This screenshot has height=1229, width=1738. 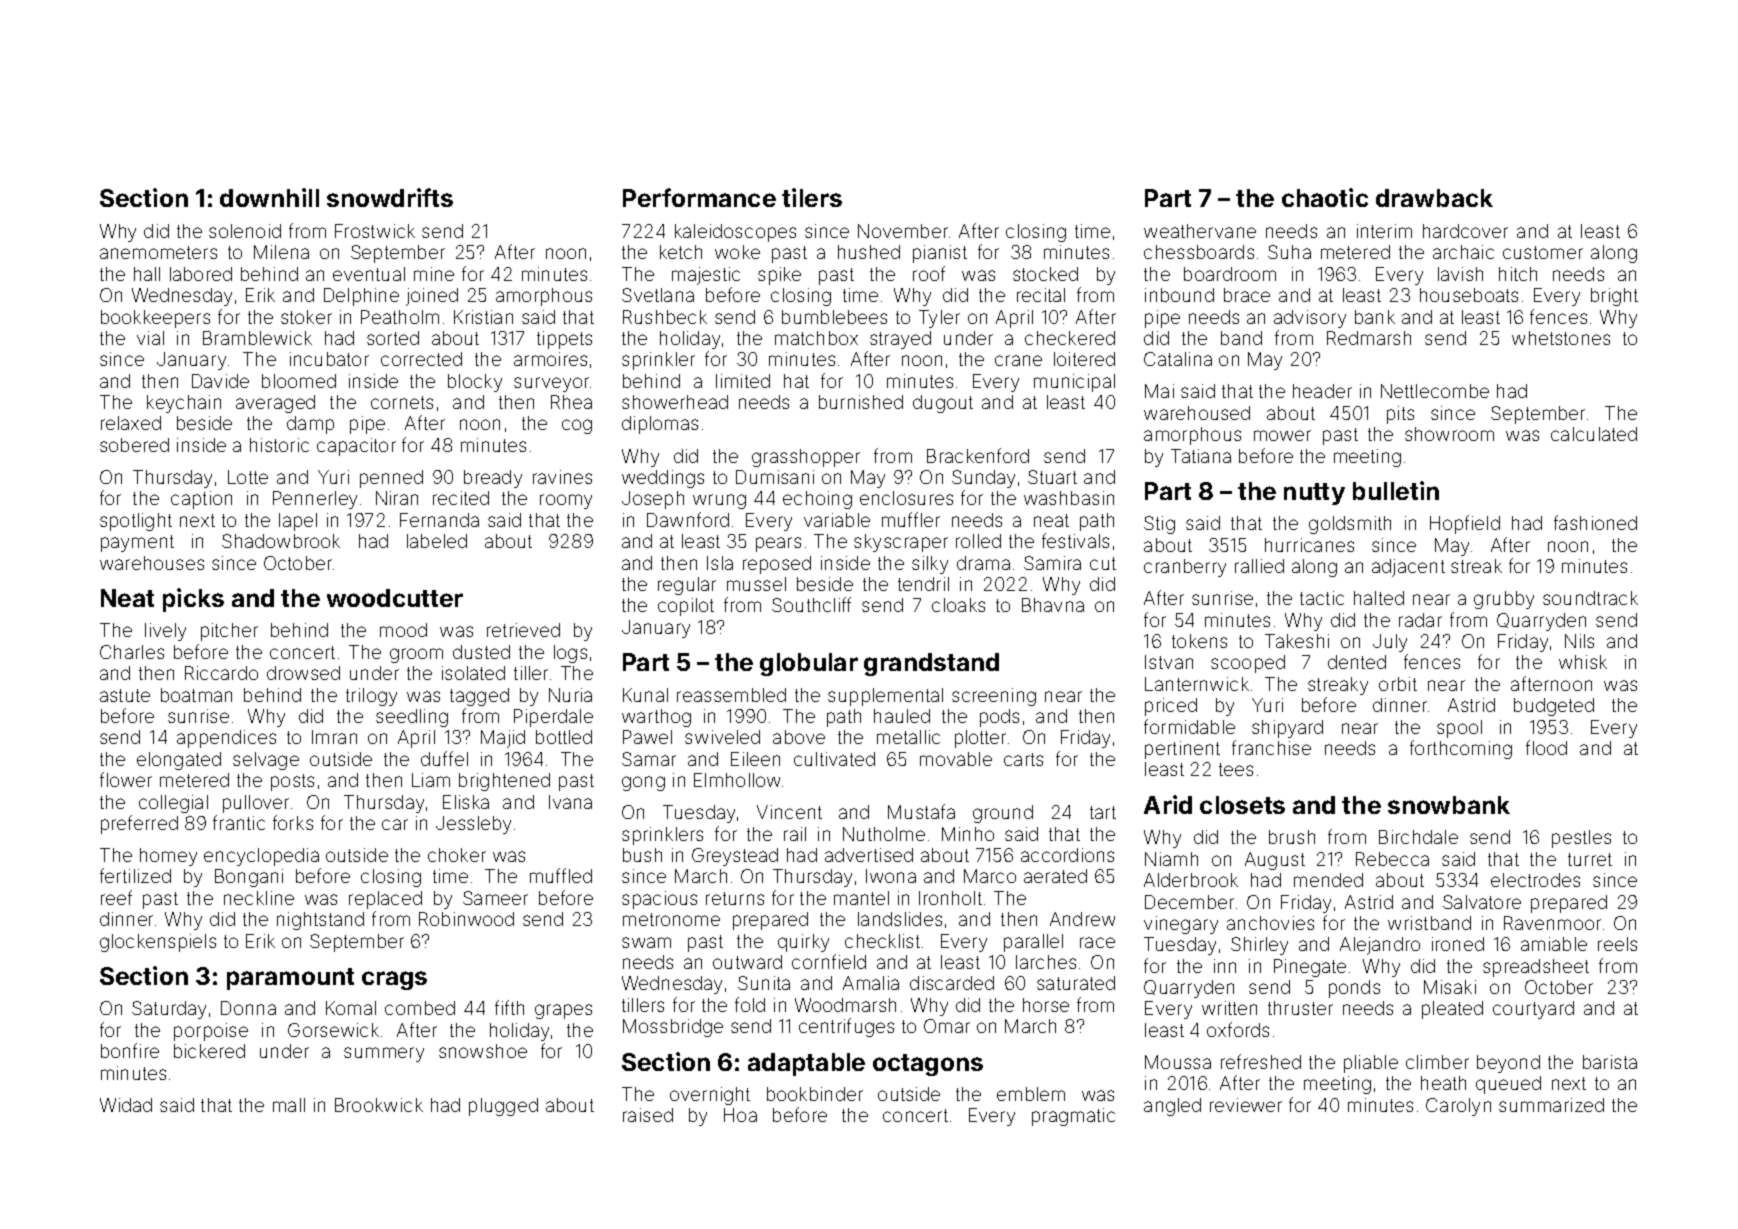 I want to click on Widad, so click(x=126, y=1105).
